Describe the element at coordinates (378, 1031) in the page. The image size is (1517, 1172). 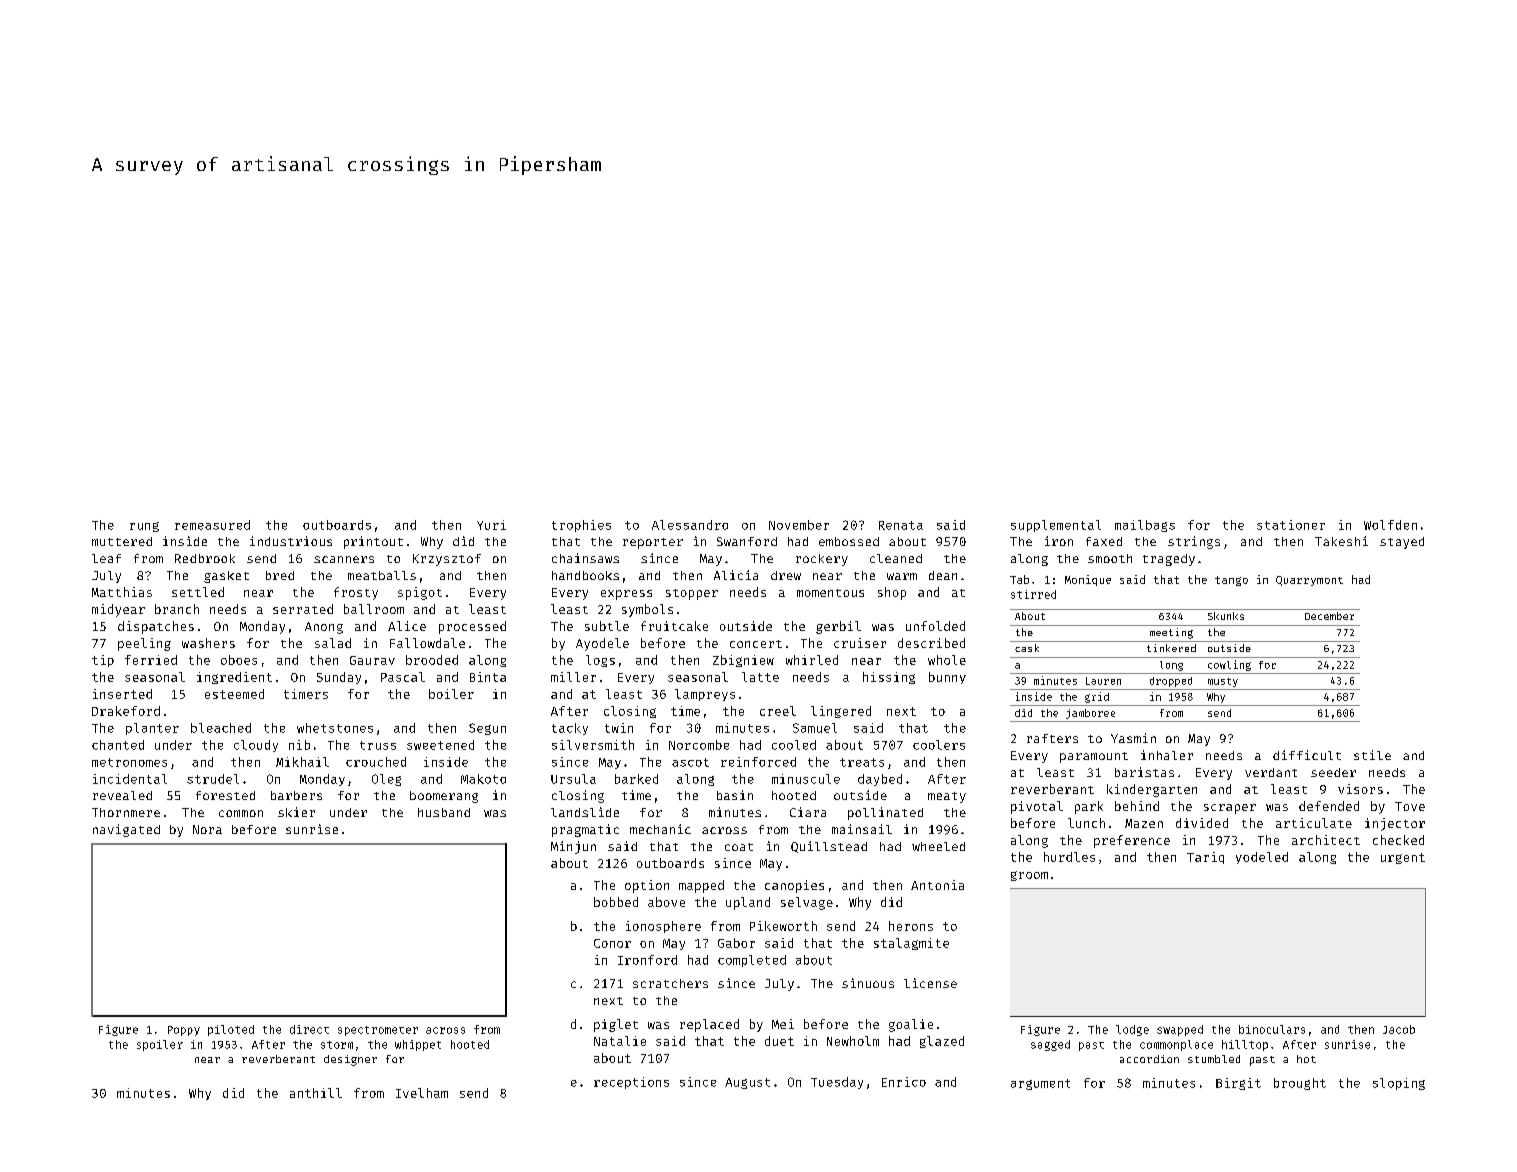
I see `spectrometer` at that location.
